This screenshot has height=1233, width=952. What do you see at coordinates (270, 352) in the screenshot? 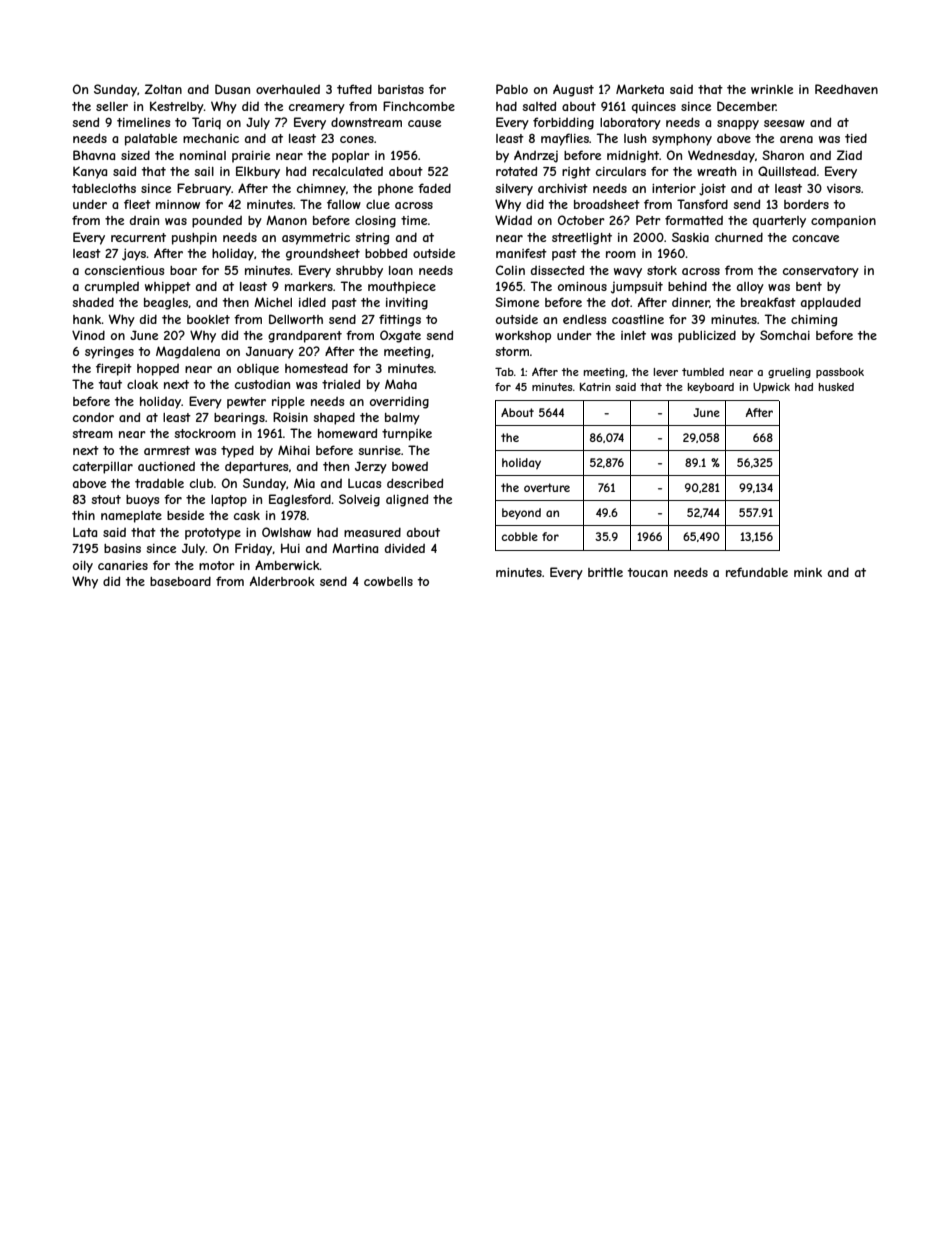
I see `January` at bounding box center [270, 352].
